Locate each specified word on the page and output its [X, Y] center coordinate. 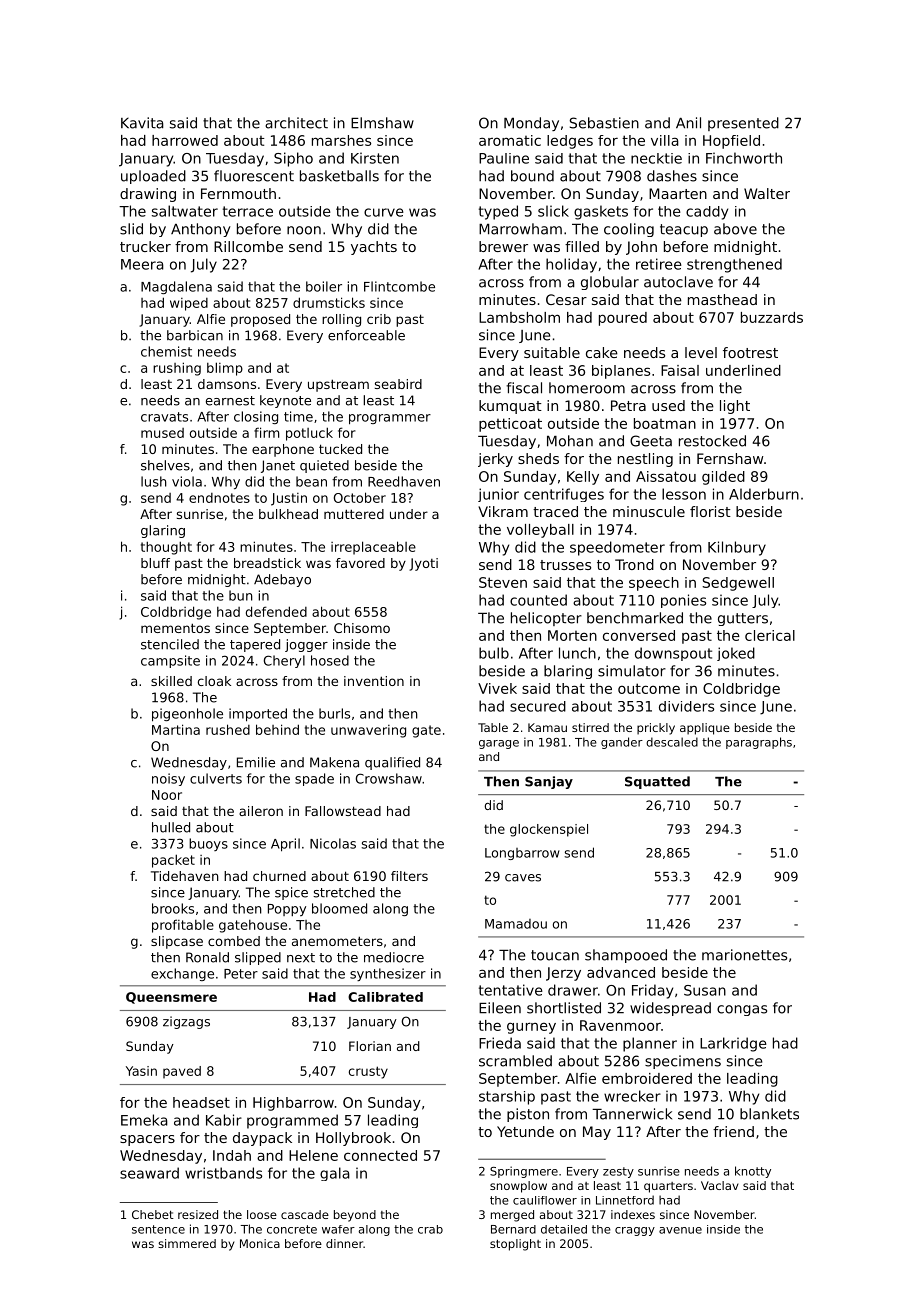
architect [296, 123]
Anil [688, 123]
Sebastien [604, 123]
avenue [680, 1230]
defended [276, 611]
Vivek [497, 688]
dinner [344, 1243]
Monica [260, 1243]
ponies [683, 601]
